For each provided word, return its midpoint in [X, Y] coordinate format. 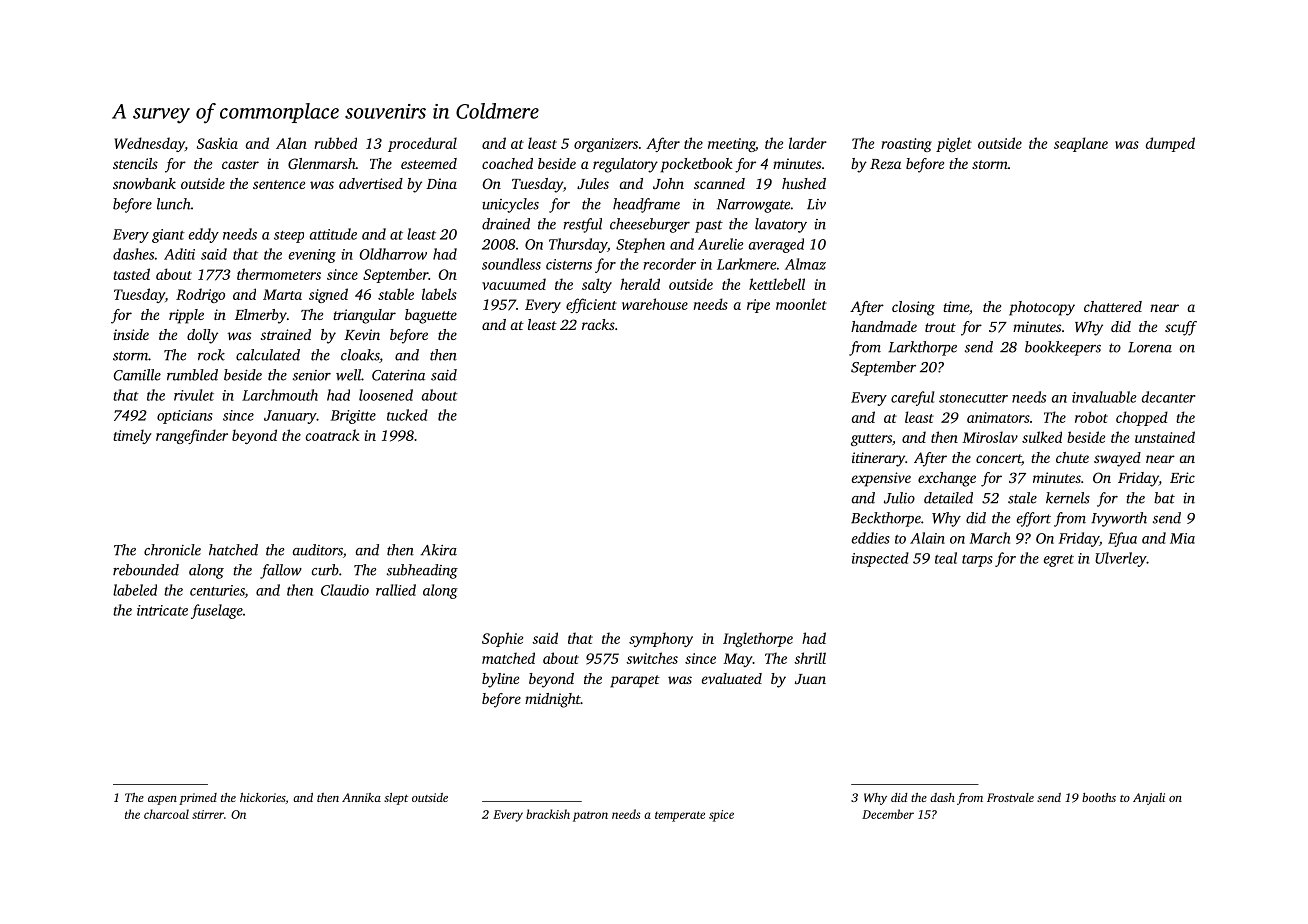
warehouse [655, 304]
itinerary [878, 459]
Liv [816, 204]
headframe [646, 205]
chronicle [172, 550]
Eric [1182, 477]
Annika [361, 797]
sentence [279, 184]
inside [131, 334]
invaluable [1104, 397]
